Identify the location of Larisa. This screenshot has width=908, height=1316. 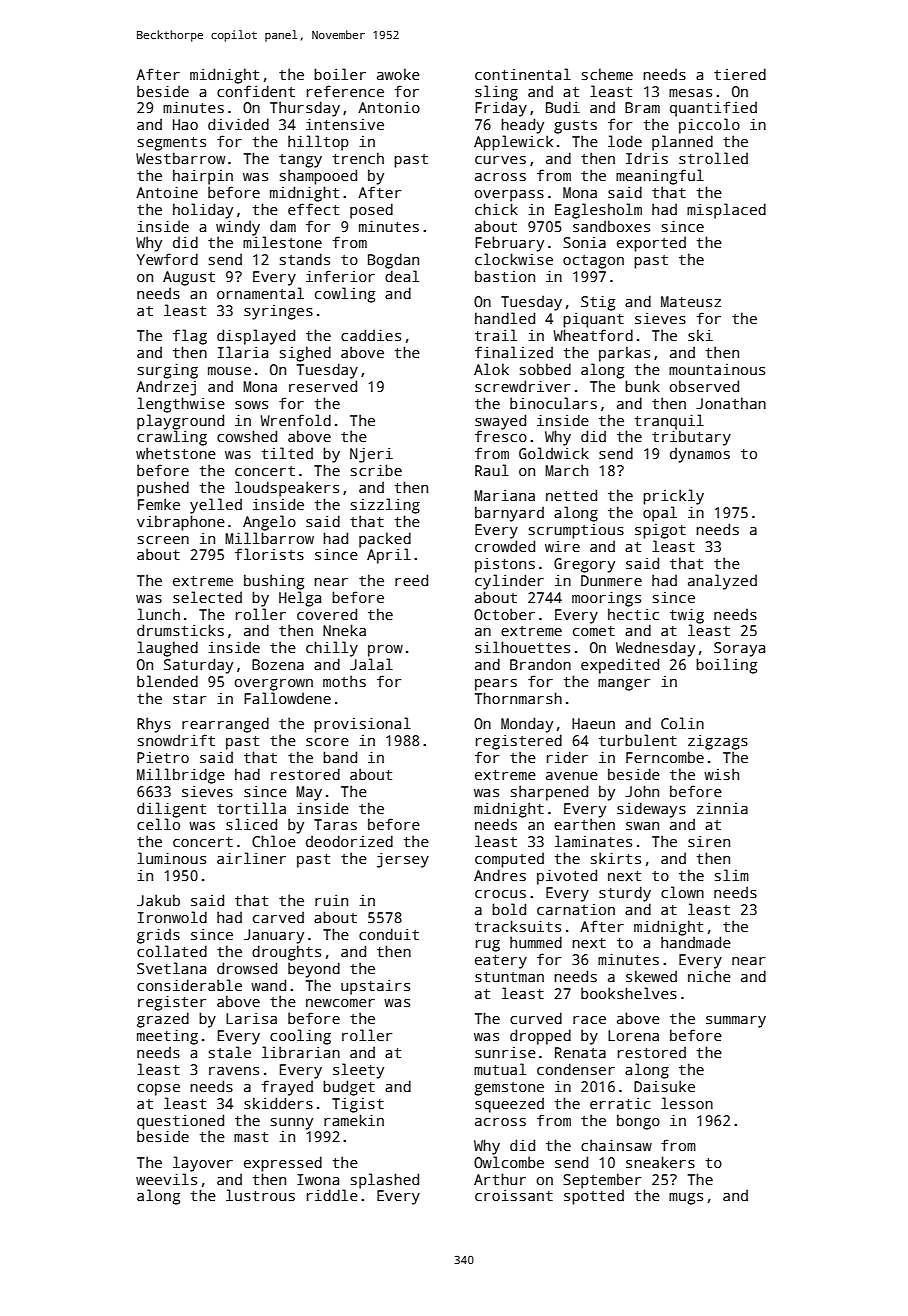
(251, 1018).
